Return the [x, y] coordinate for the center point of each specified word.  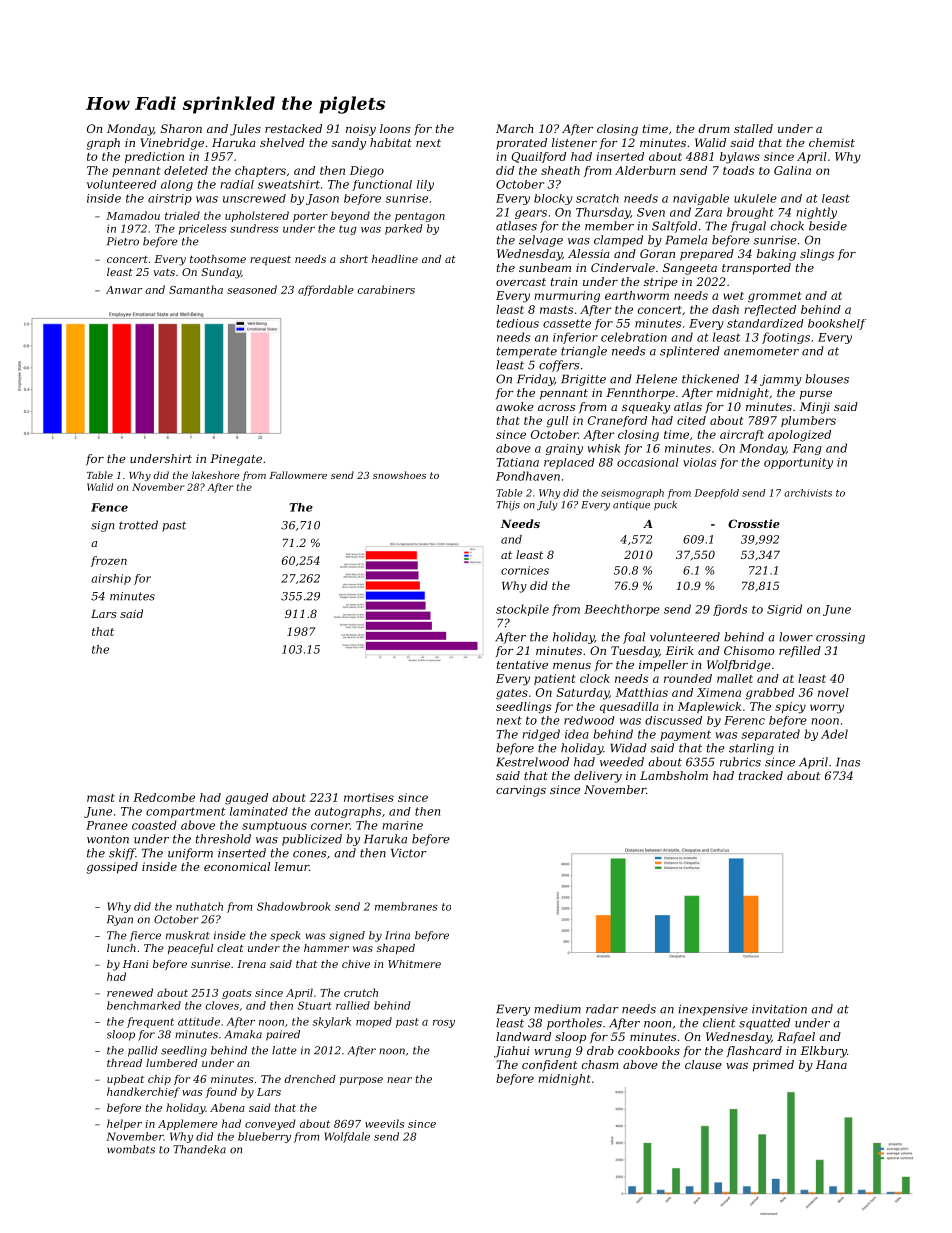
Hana [831, 1064]
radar [602, 1009]
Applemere [188, 1124]
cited [691, 420]
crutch [361, 992]
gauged [246, 799]
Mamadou [133, 215]
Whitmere [414, 964]
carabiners [386, 289]
